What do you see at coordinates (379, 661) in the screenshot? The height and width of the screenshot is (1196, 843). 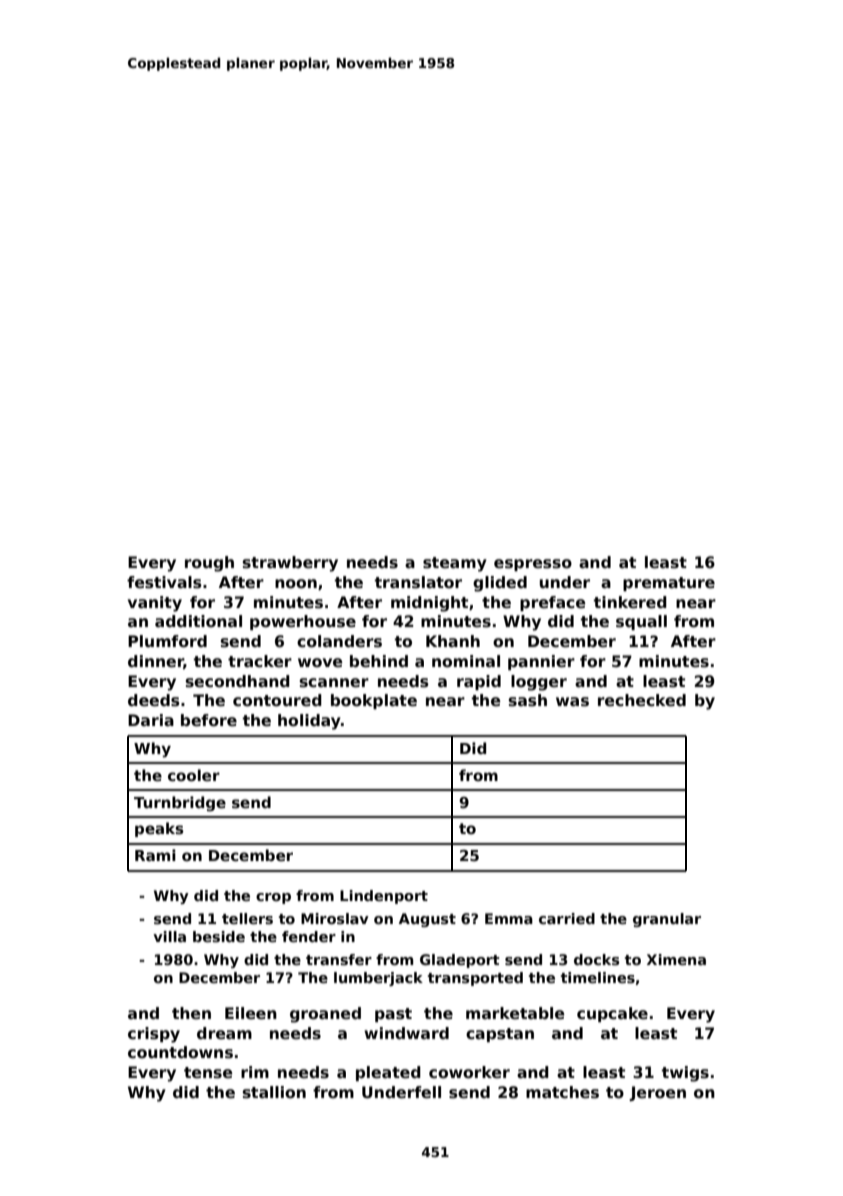 I see `behind` at bounding box center [379, 661].
